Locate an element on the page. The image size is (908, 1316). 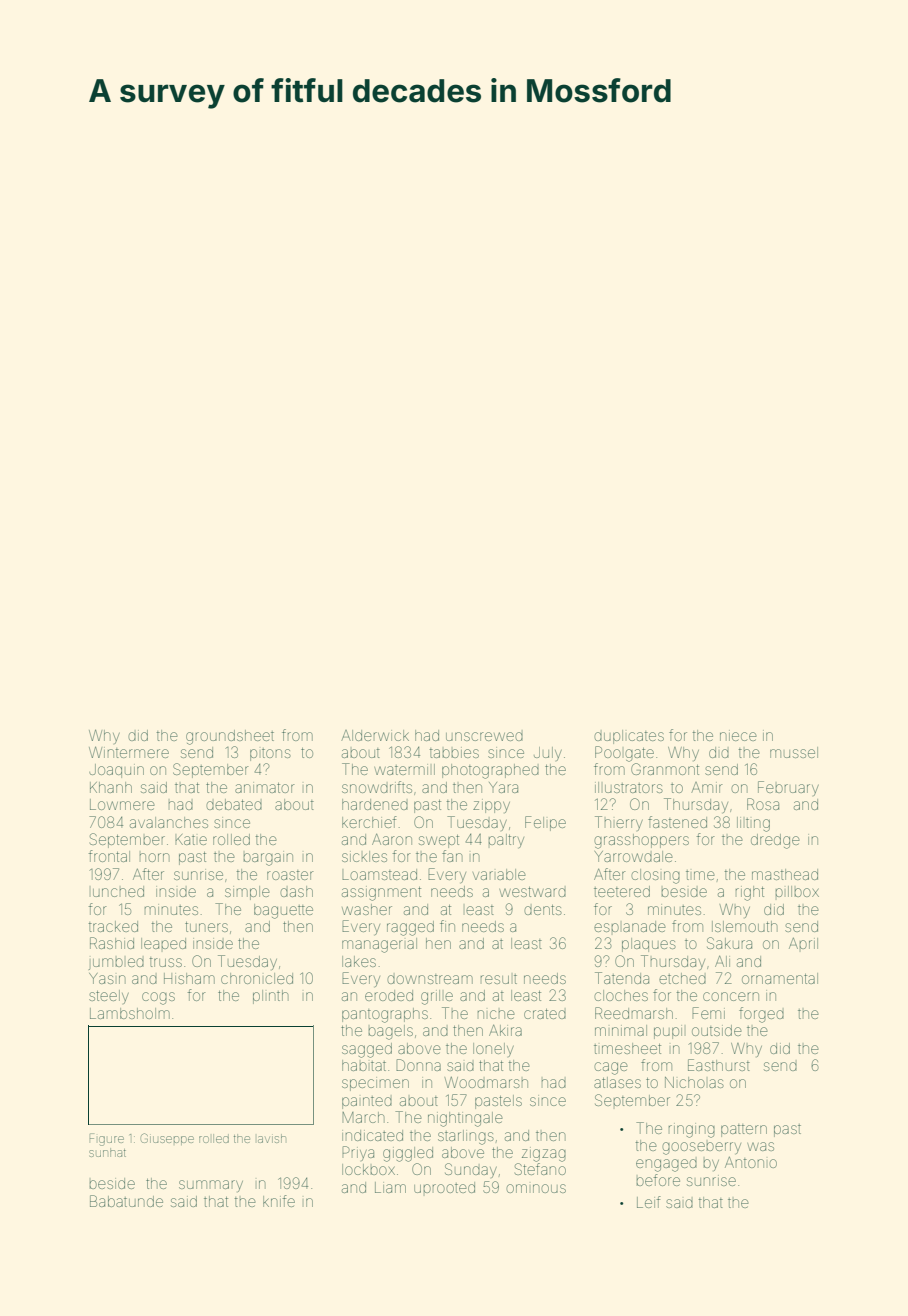
niece is located at coordinates (738, 735).
